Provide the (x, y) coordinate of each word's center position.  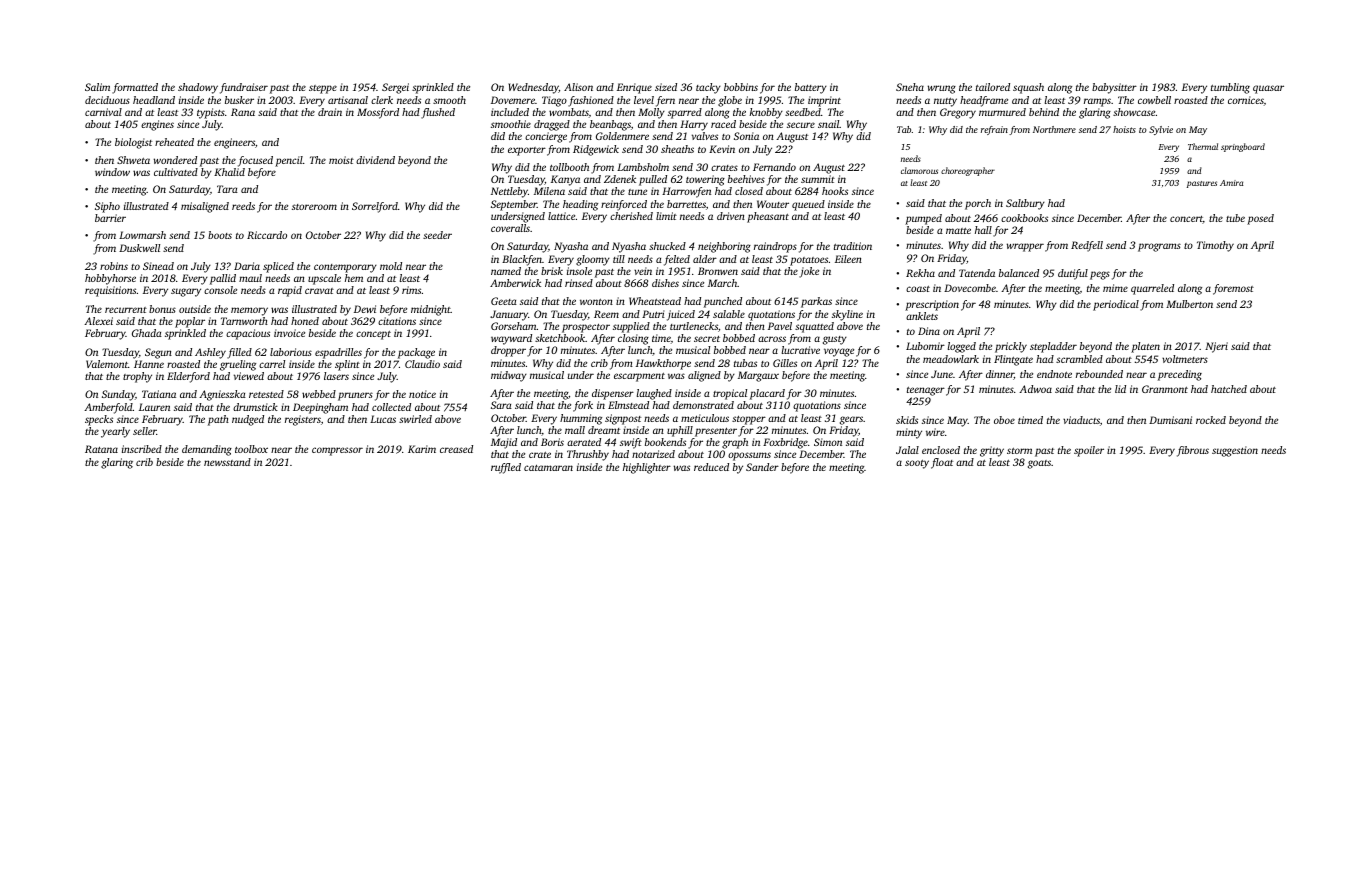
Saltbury (1025, 204)
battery (811, 88)
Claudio (422, 364)
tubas (745, 363)
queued (808, 205)
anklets (922, 316)
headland (154, 100)
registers (303, 420)
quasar (1268, 89)
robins (114, 266)
